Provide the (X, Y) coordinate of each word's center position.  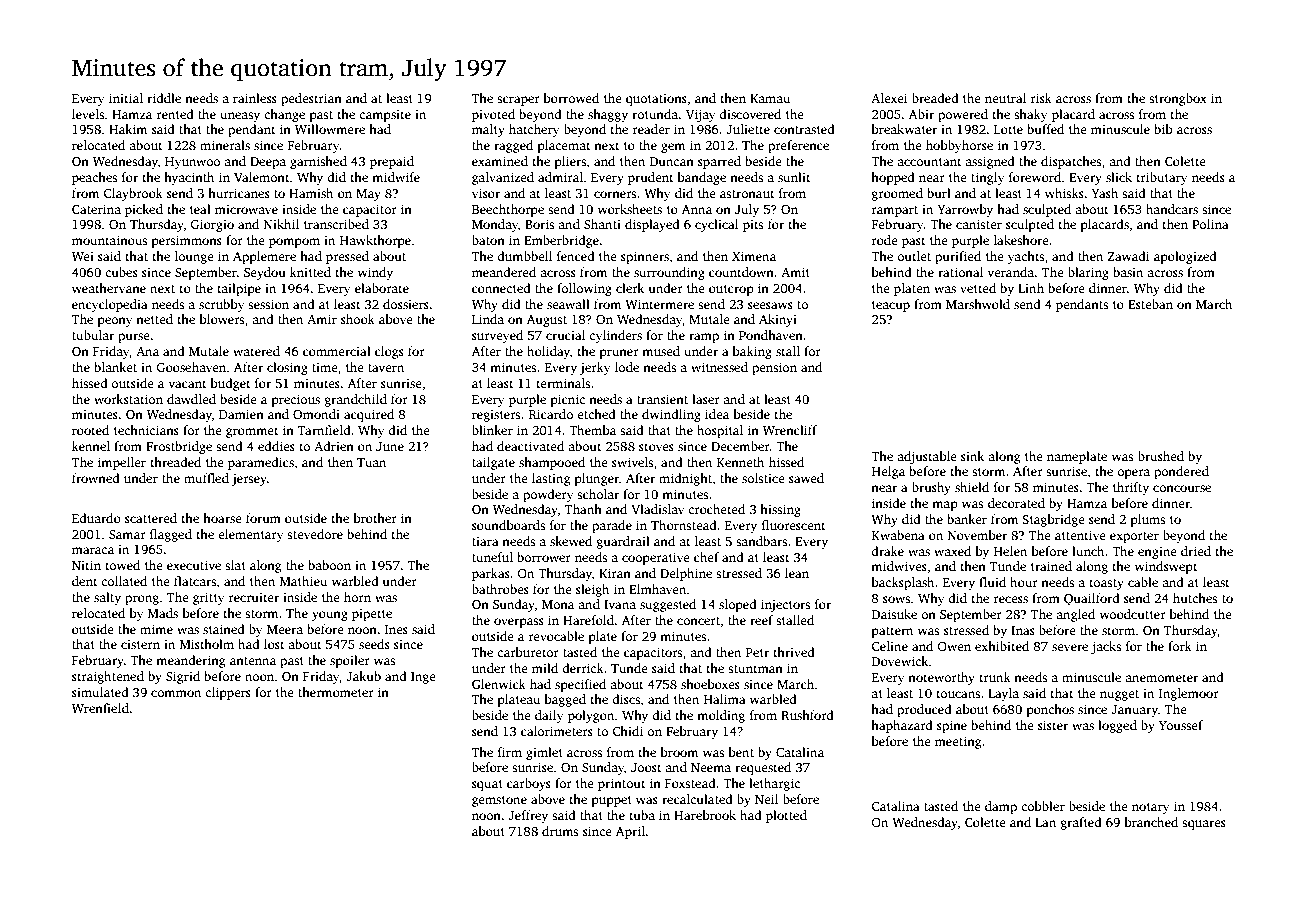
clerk (630, 288)
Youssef (1181, 725)
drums (560, 831)
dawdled (191, 399)
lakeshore (1021, 240)
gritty (208, 598)
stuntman (755, 669)
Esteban (1150, 304)
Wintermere (659, 304)
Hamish (311, 193)
